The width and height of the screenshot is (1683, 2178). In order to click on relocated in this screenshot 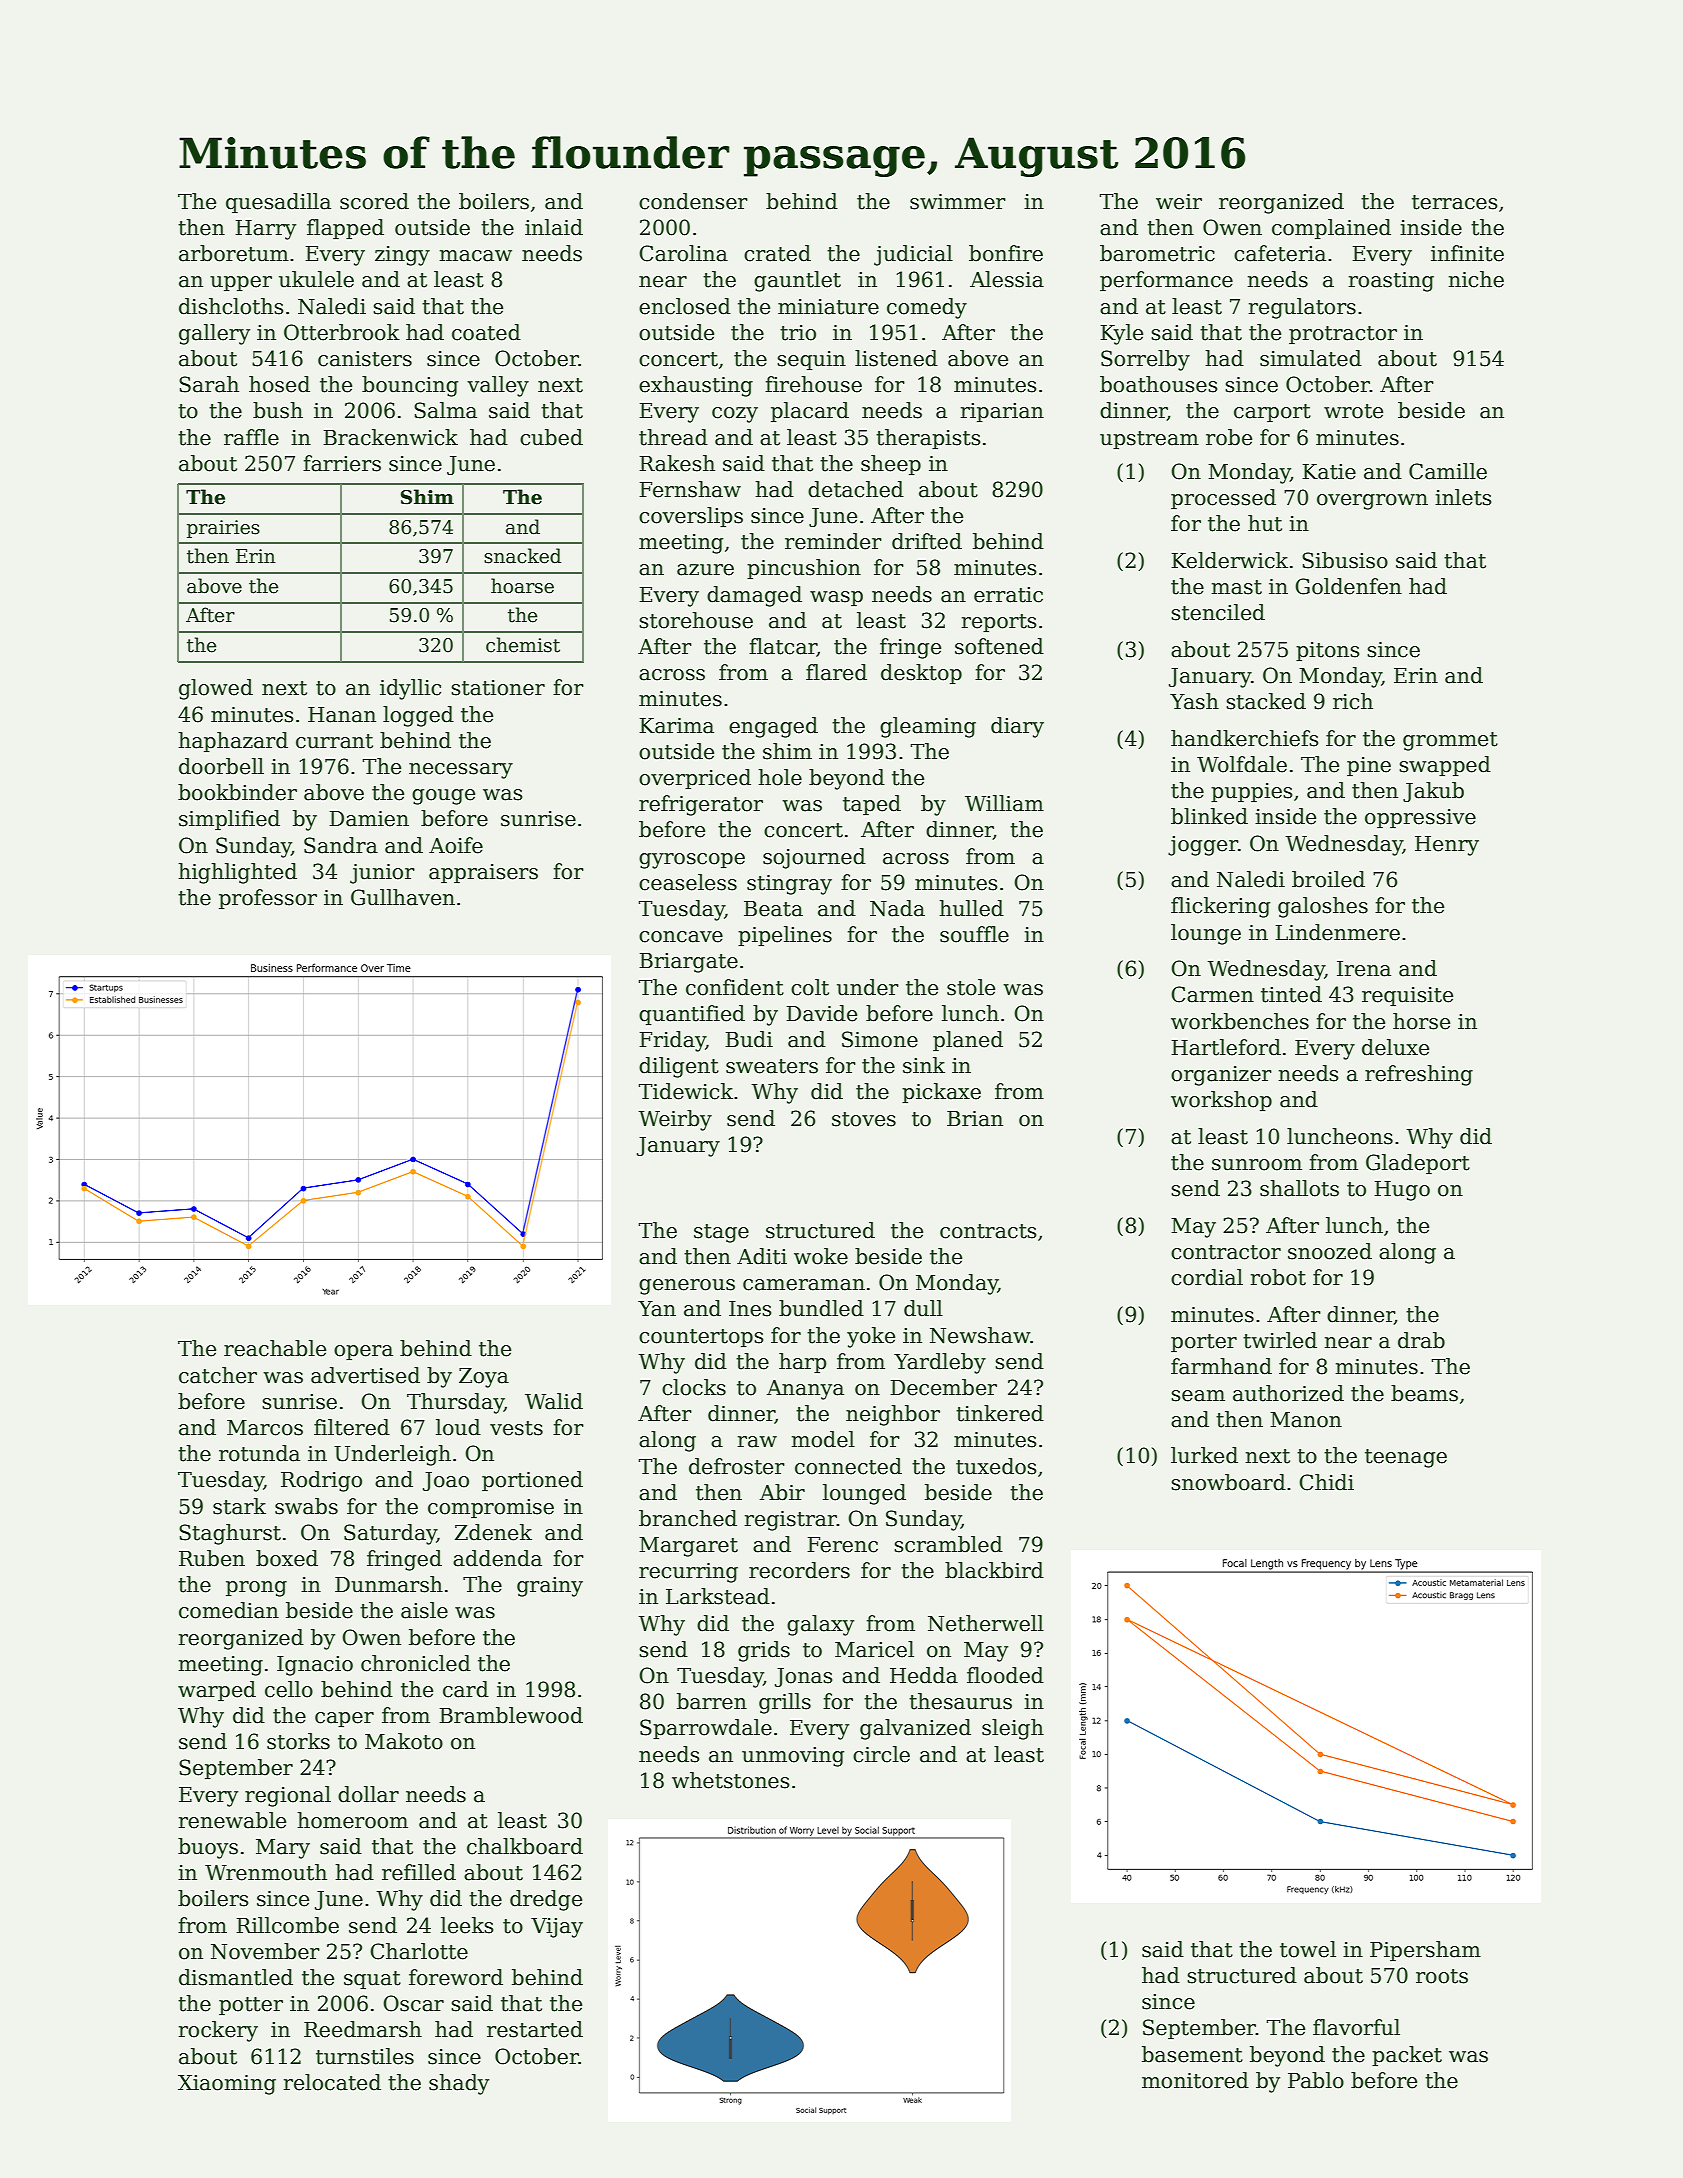, I will do `click(332, 2082)`.
